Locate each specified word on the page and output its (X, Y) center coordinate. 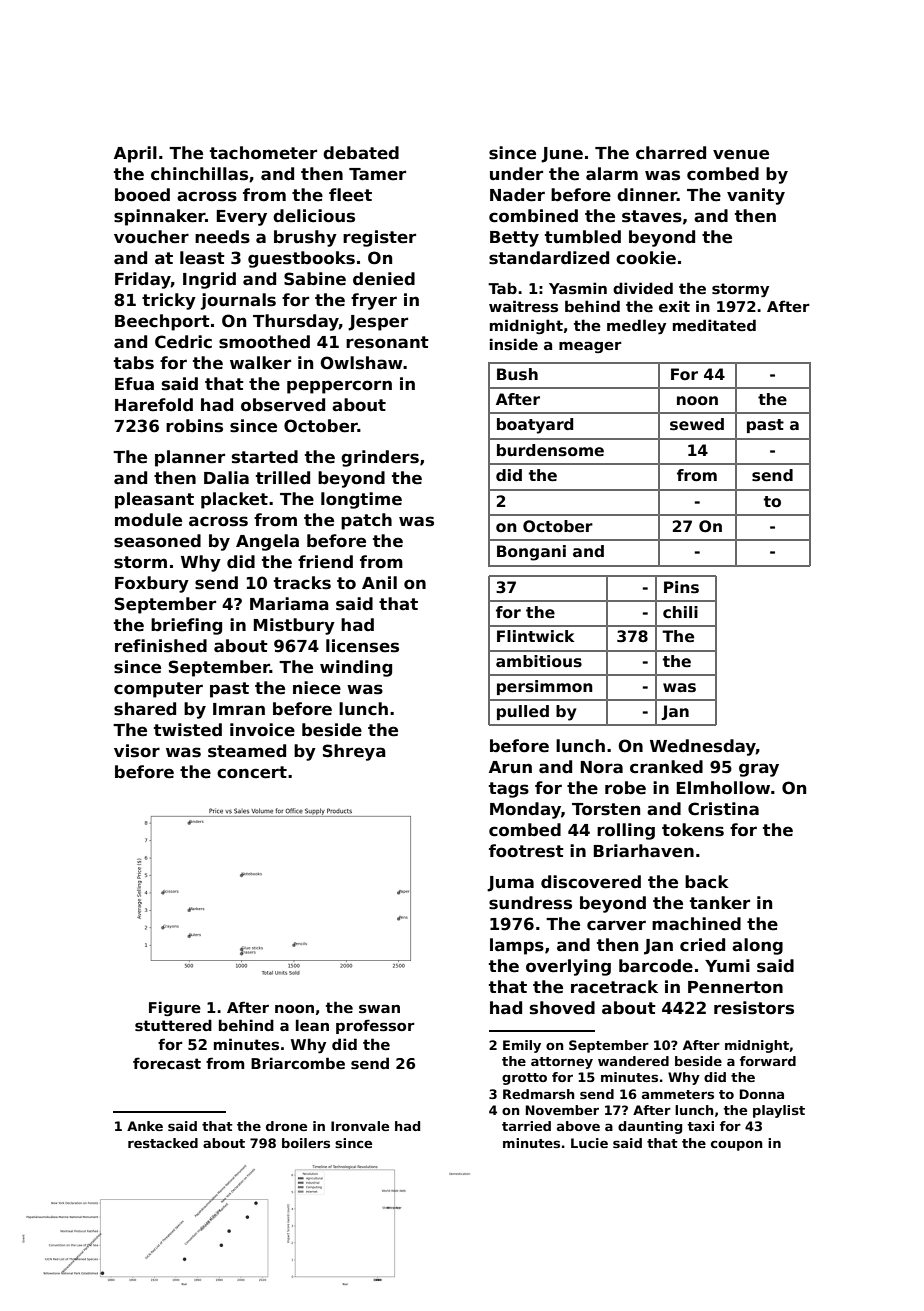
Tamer (377, 174)
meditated (714, 325)
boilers (306, 1143)
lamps (517, 946)
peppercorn (339, 387)
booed (142, 195)
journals (238, 301)
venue (741, 154)
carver (616, 925)
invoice (262, 730)
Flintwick (536, 636)
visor (137, 751)
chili (680, 612)
